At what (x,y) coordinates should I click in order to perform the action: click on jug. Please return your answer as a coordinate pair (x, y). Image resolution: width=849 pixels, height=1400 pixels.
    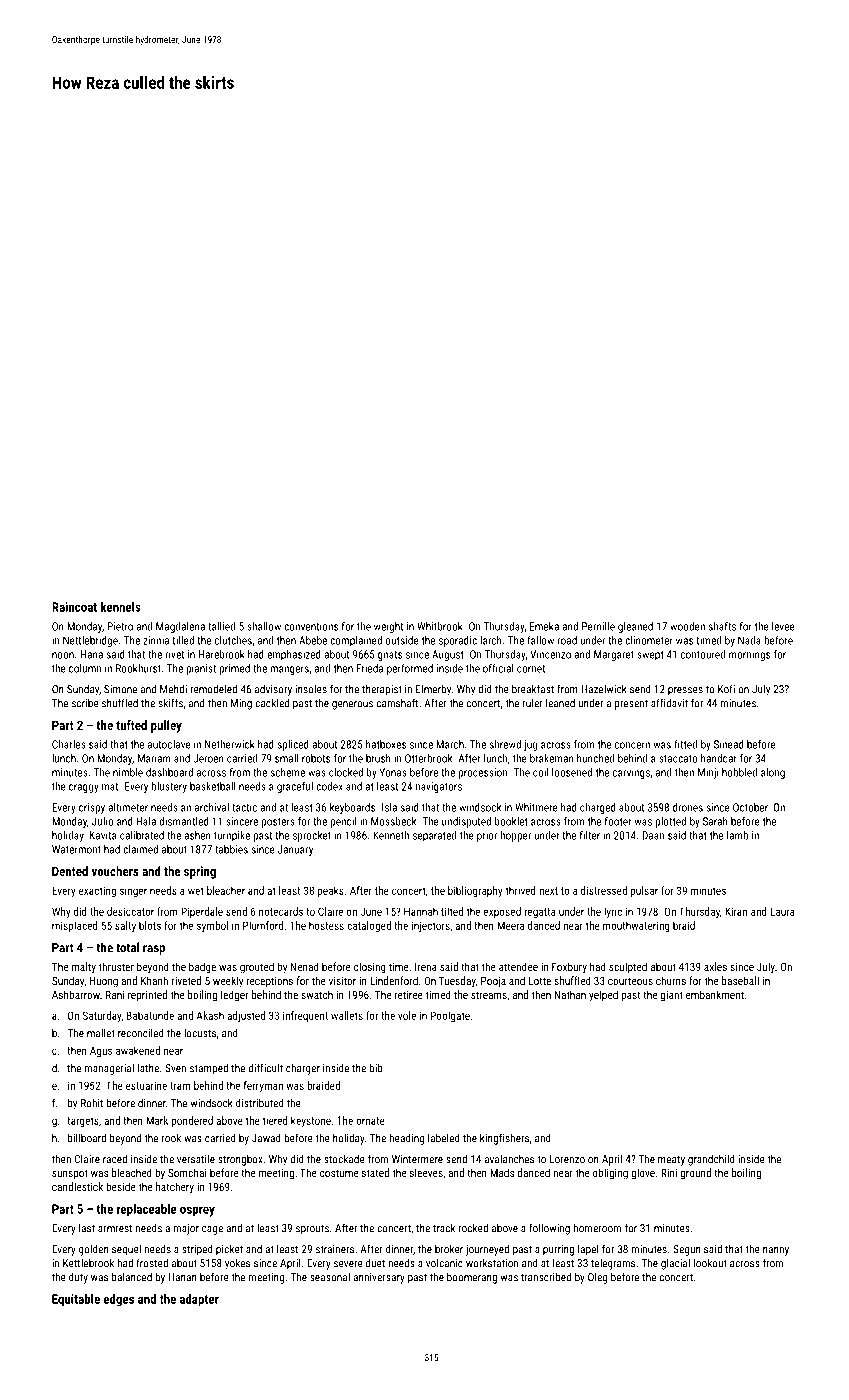
    Looking at the image, I should click on (530, 745).
